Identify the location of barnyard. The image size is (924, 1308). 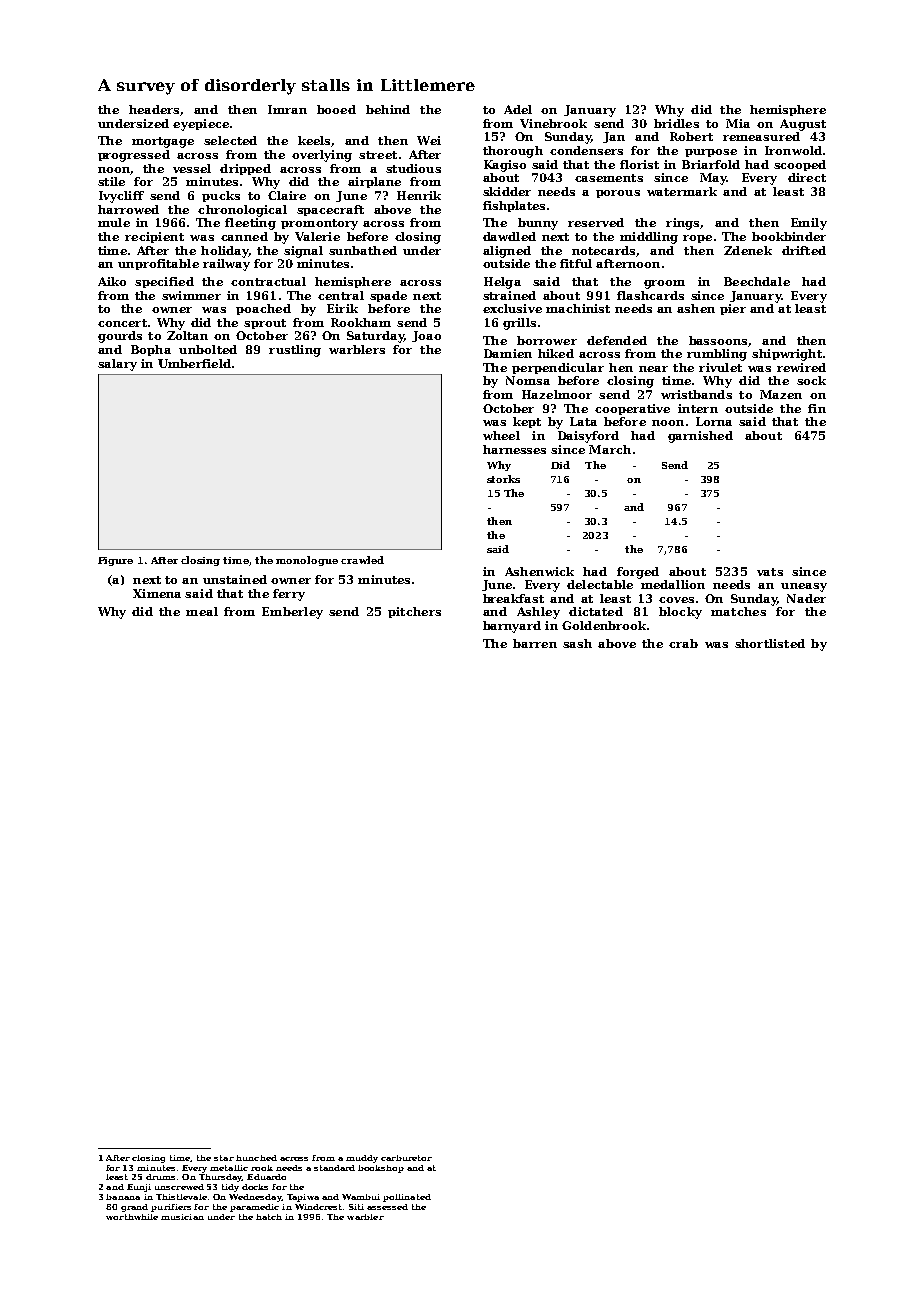
(512, 627).
